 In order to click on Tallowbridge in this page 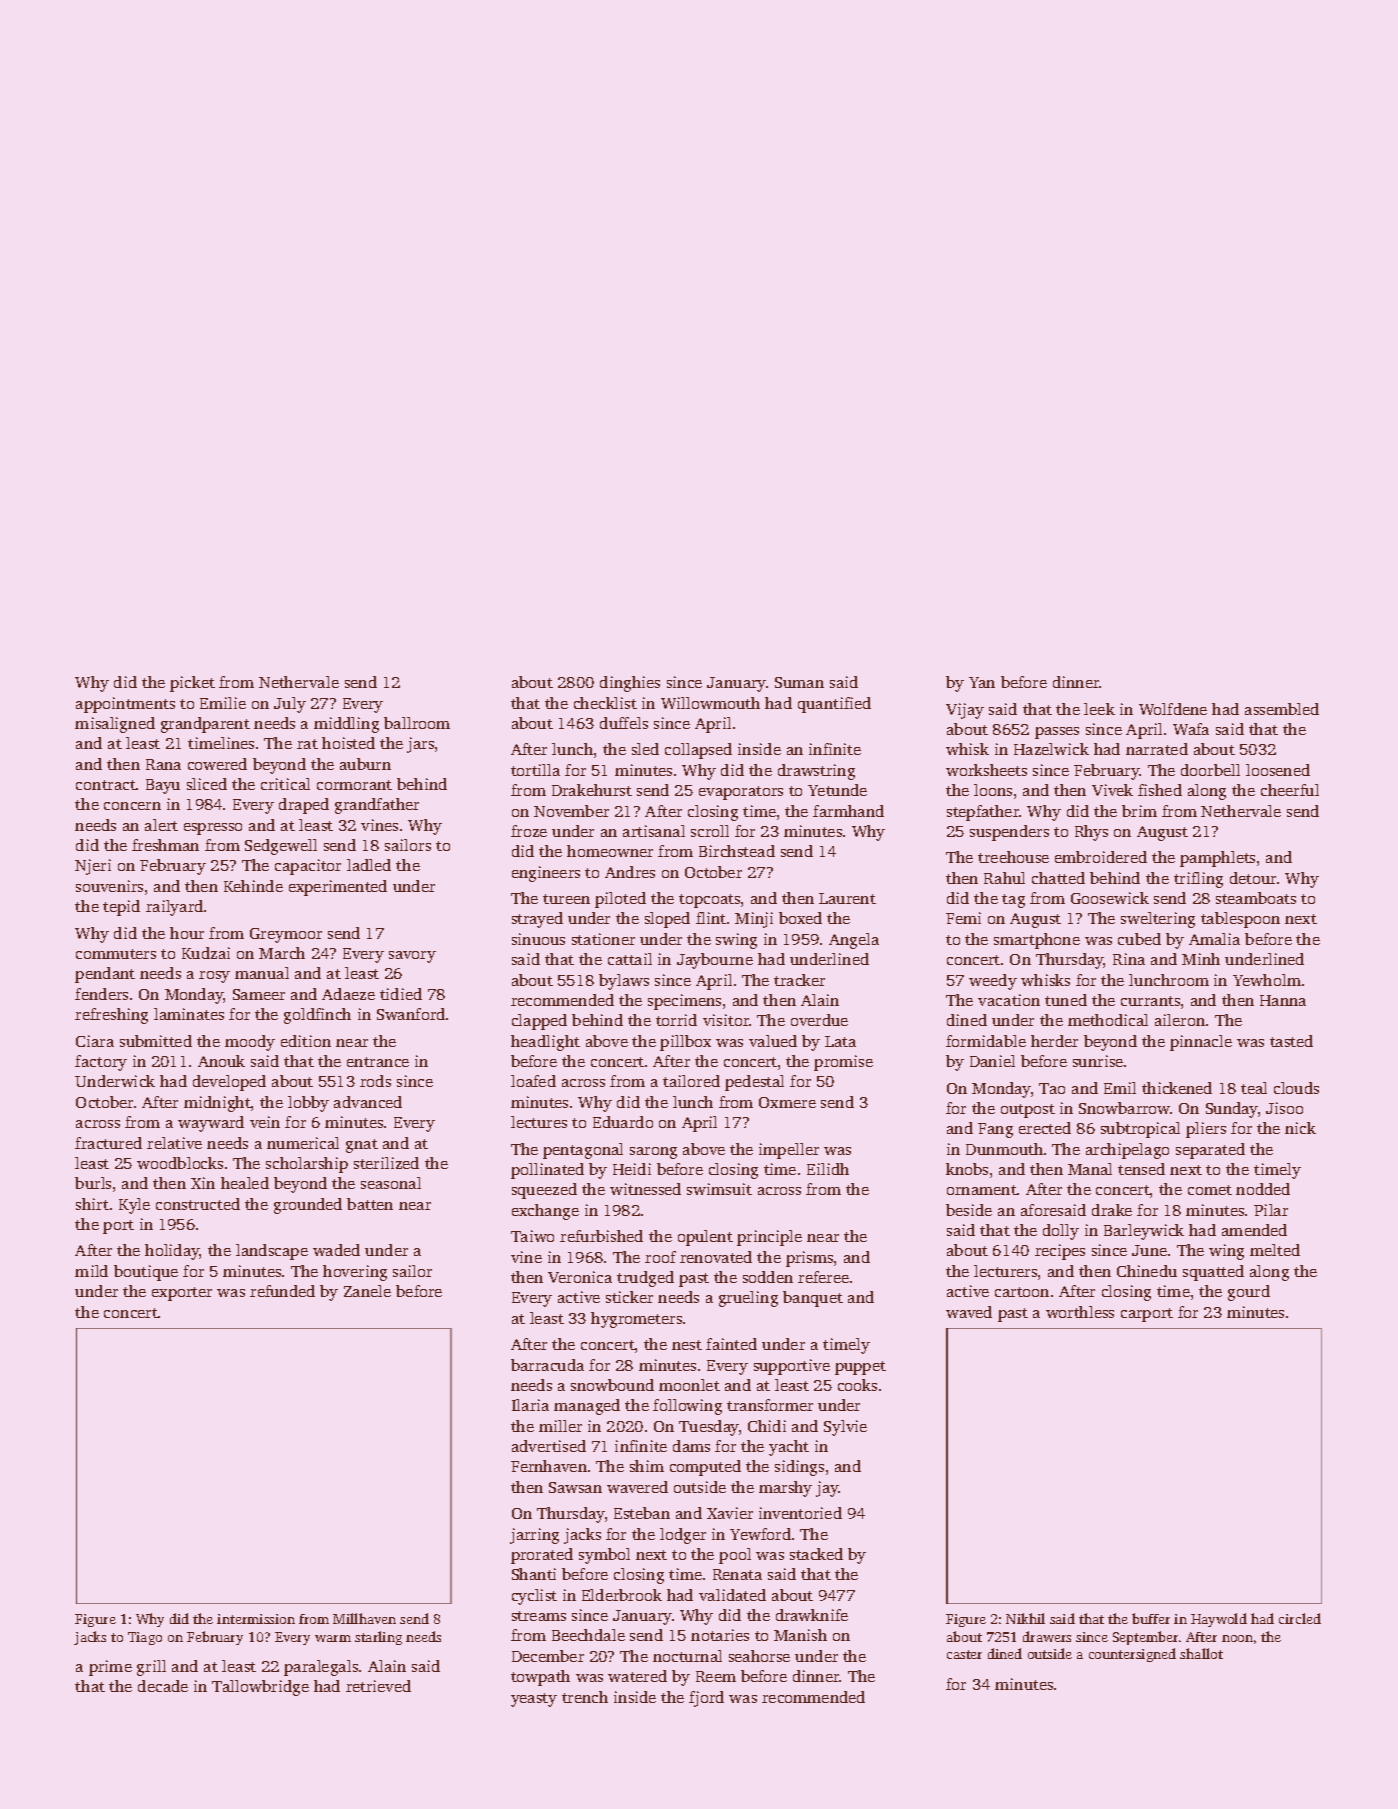, I will do `click(260, 1688)`.
